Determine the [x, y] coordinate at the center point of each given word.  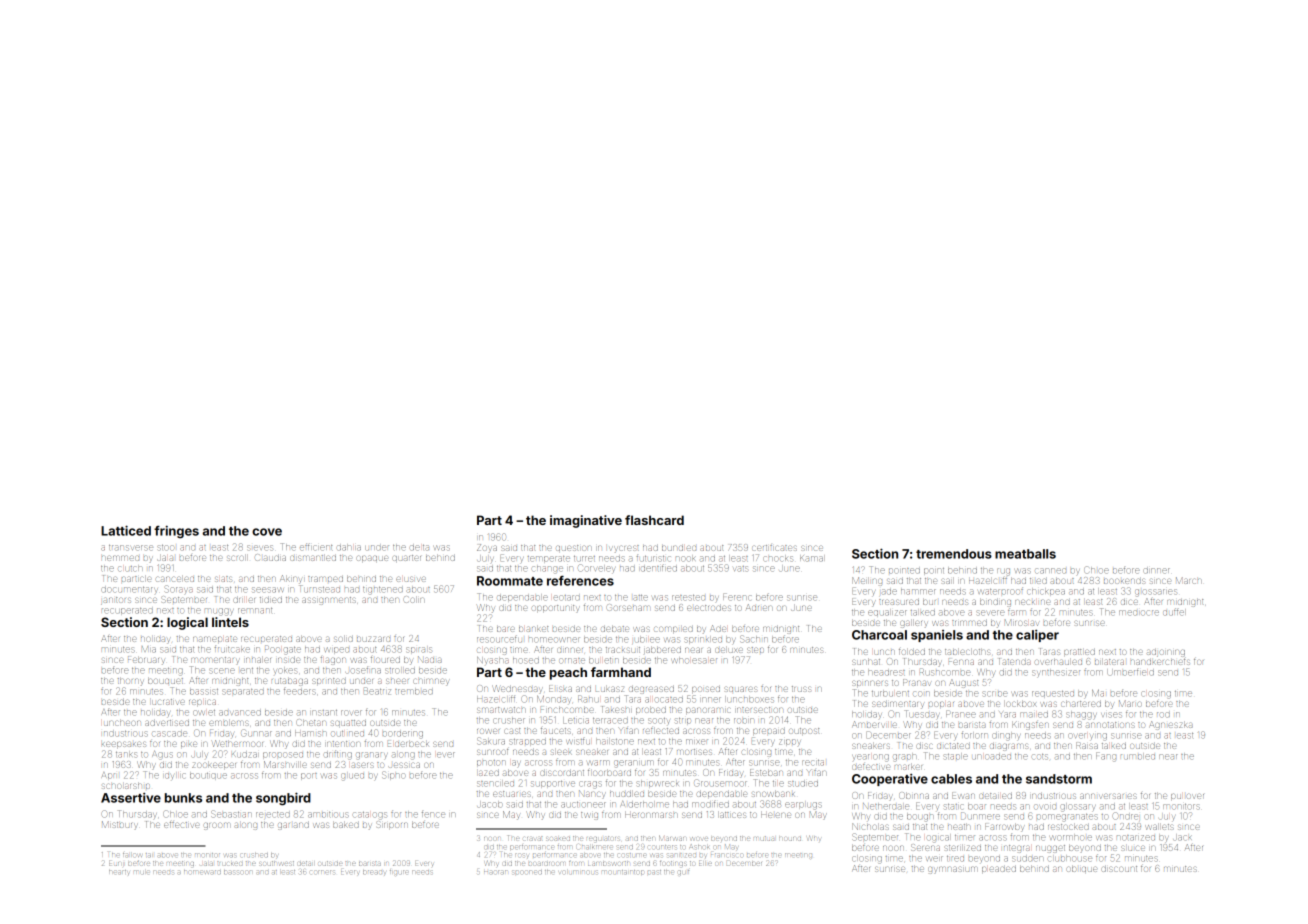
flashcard [654, 520]
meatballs [1025, 554]
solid [343, 639]
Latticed [126, 530]
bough [920, 818]
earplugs [803, 806]
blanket [533, 629]
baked [346, 825]
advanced [240, 713]
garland [293, 826]
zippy [789, 742]
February [146, 660]
